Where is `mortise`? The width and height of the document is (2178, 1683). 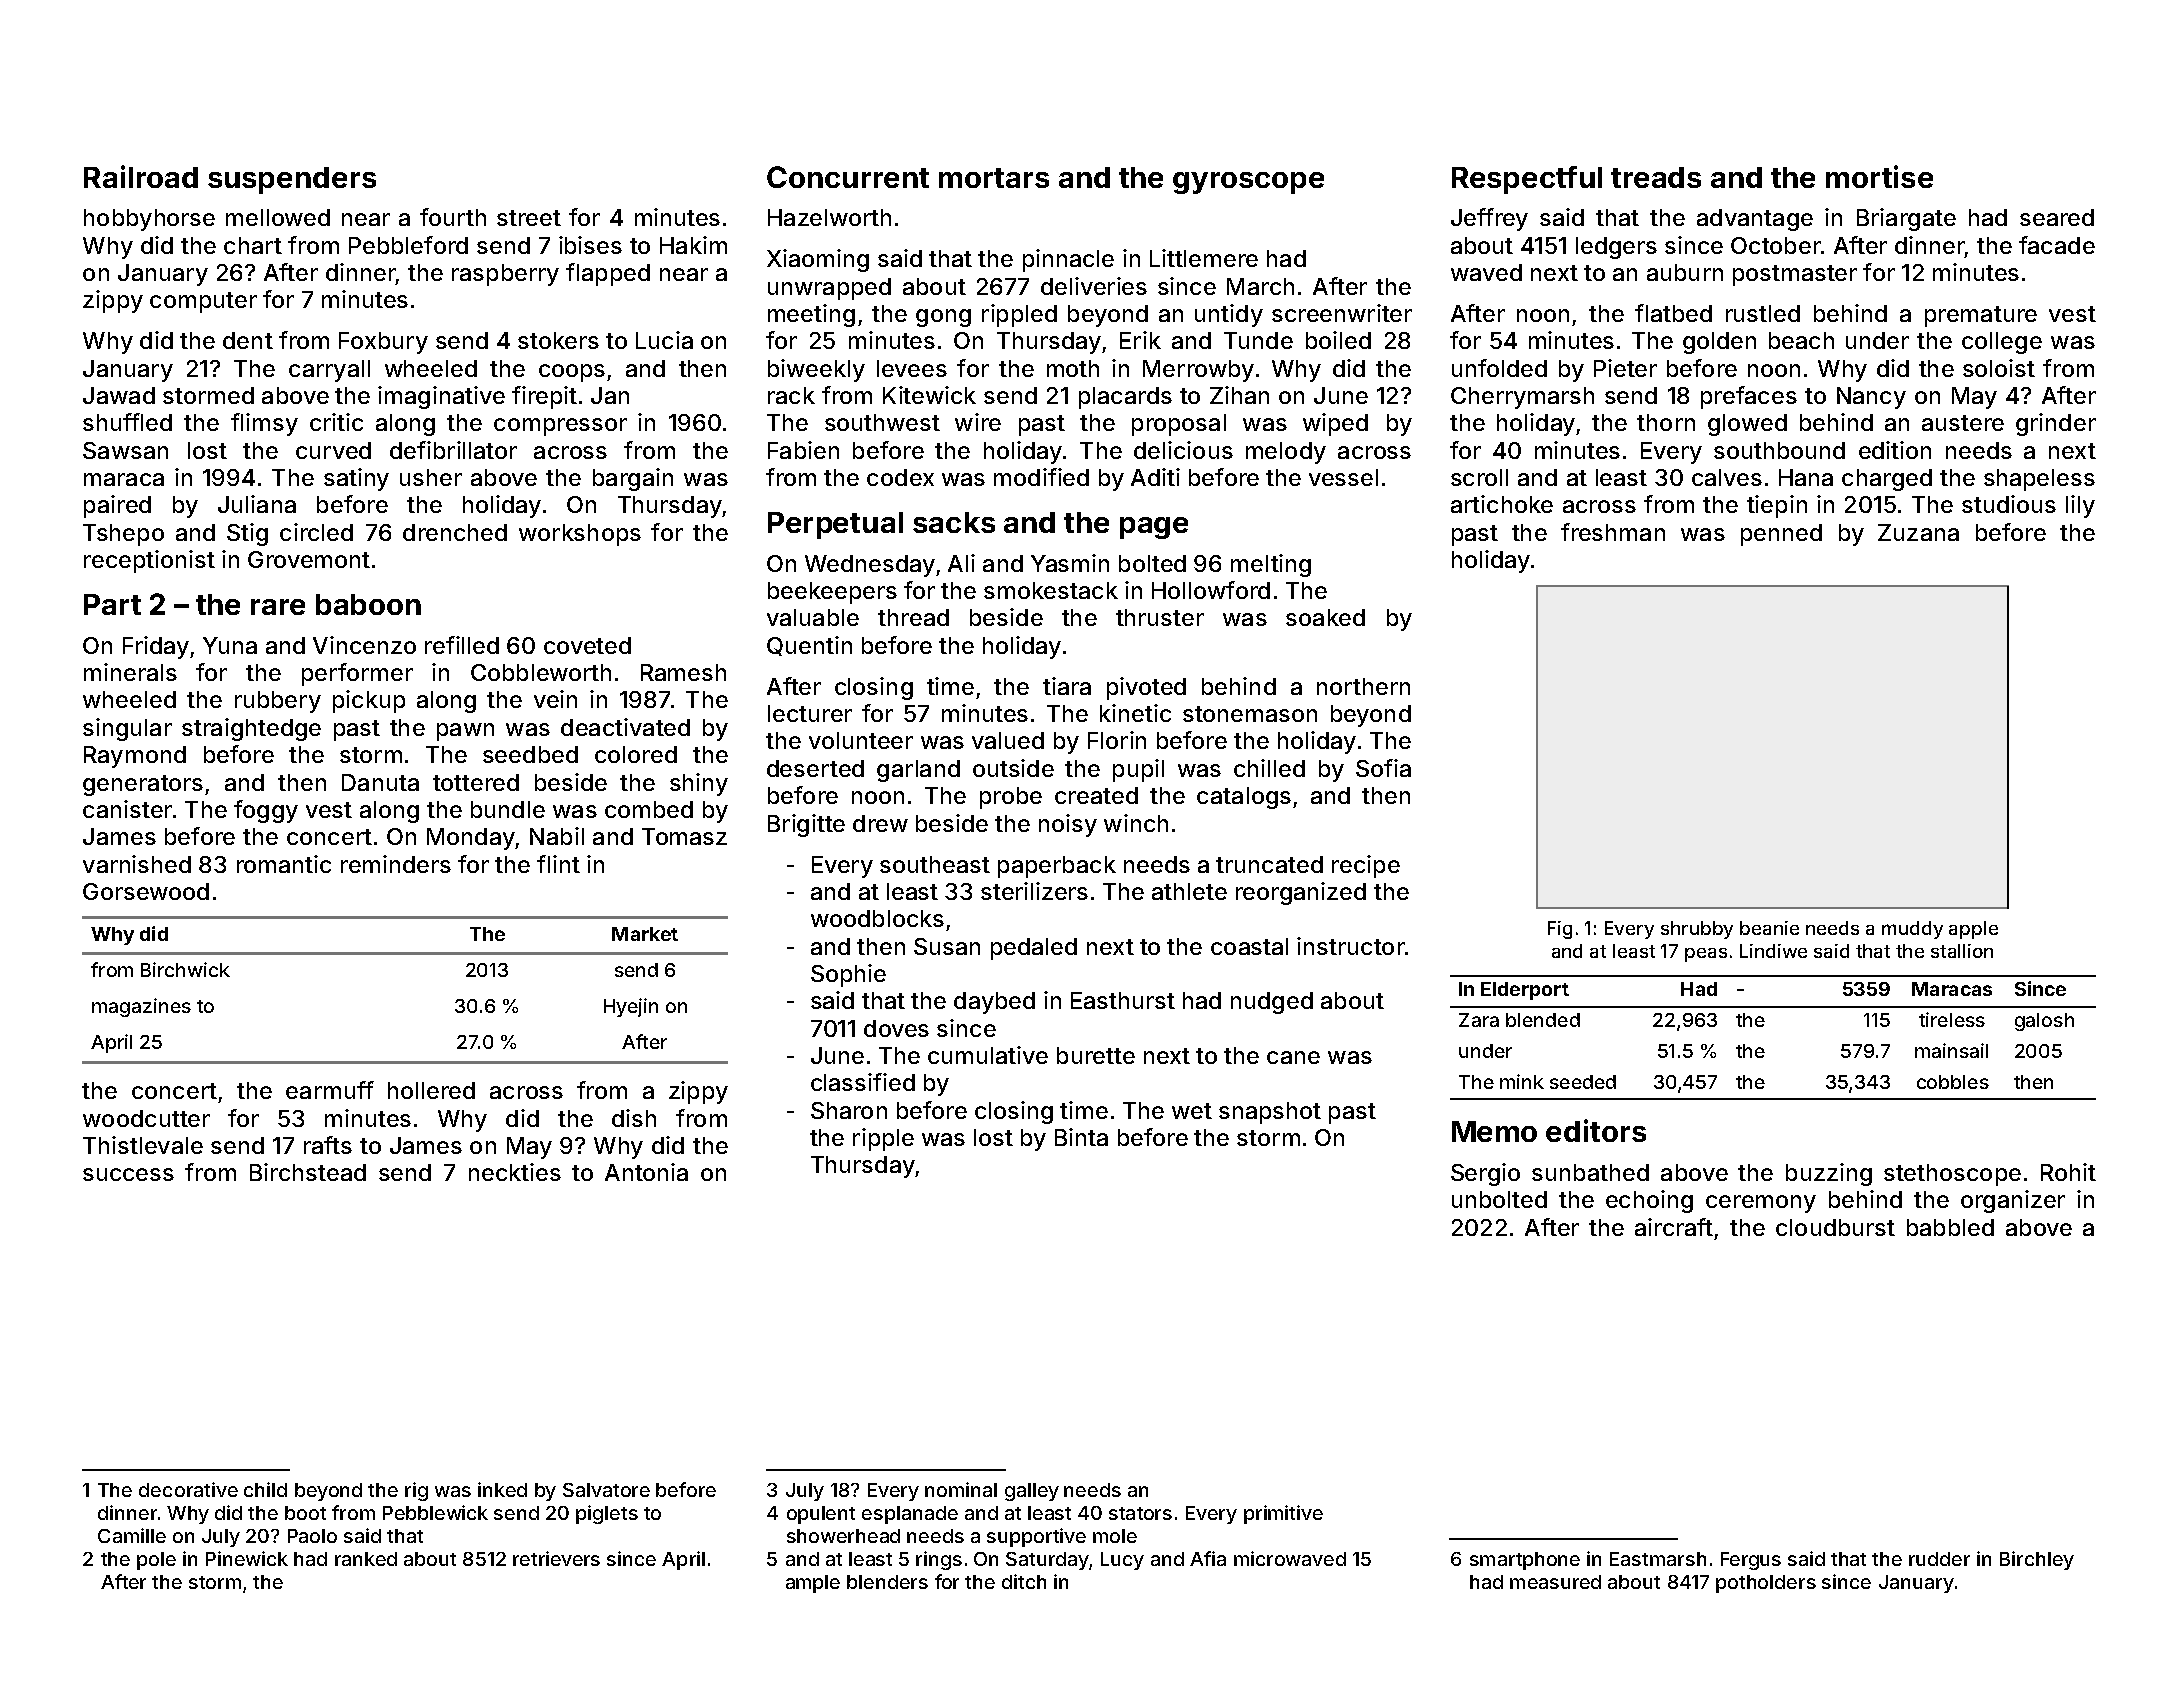 mortise is located at coordinates (1879, 176).
